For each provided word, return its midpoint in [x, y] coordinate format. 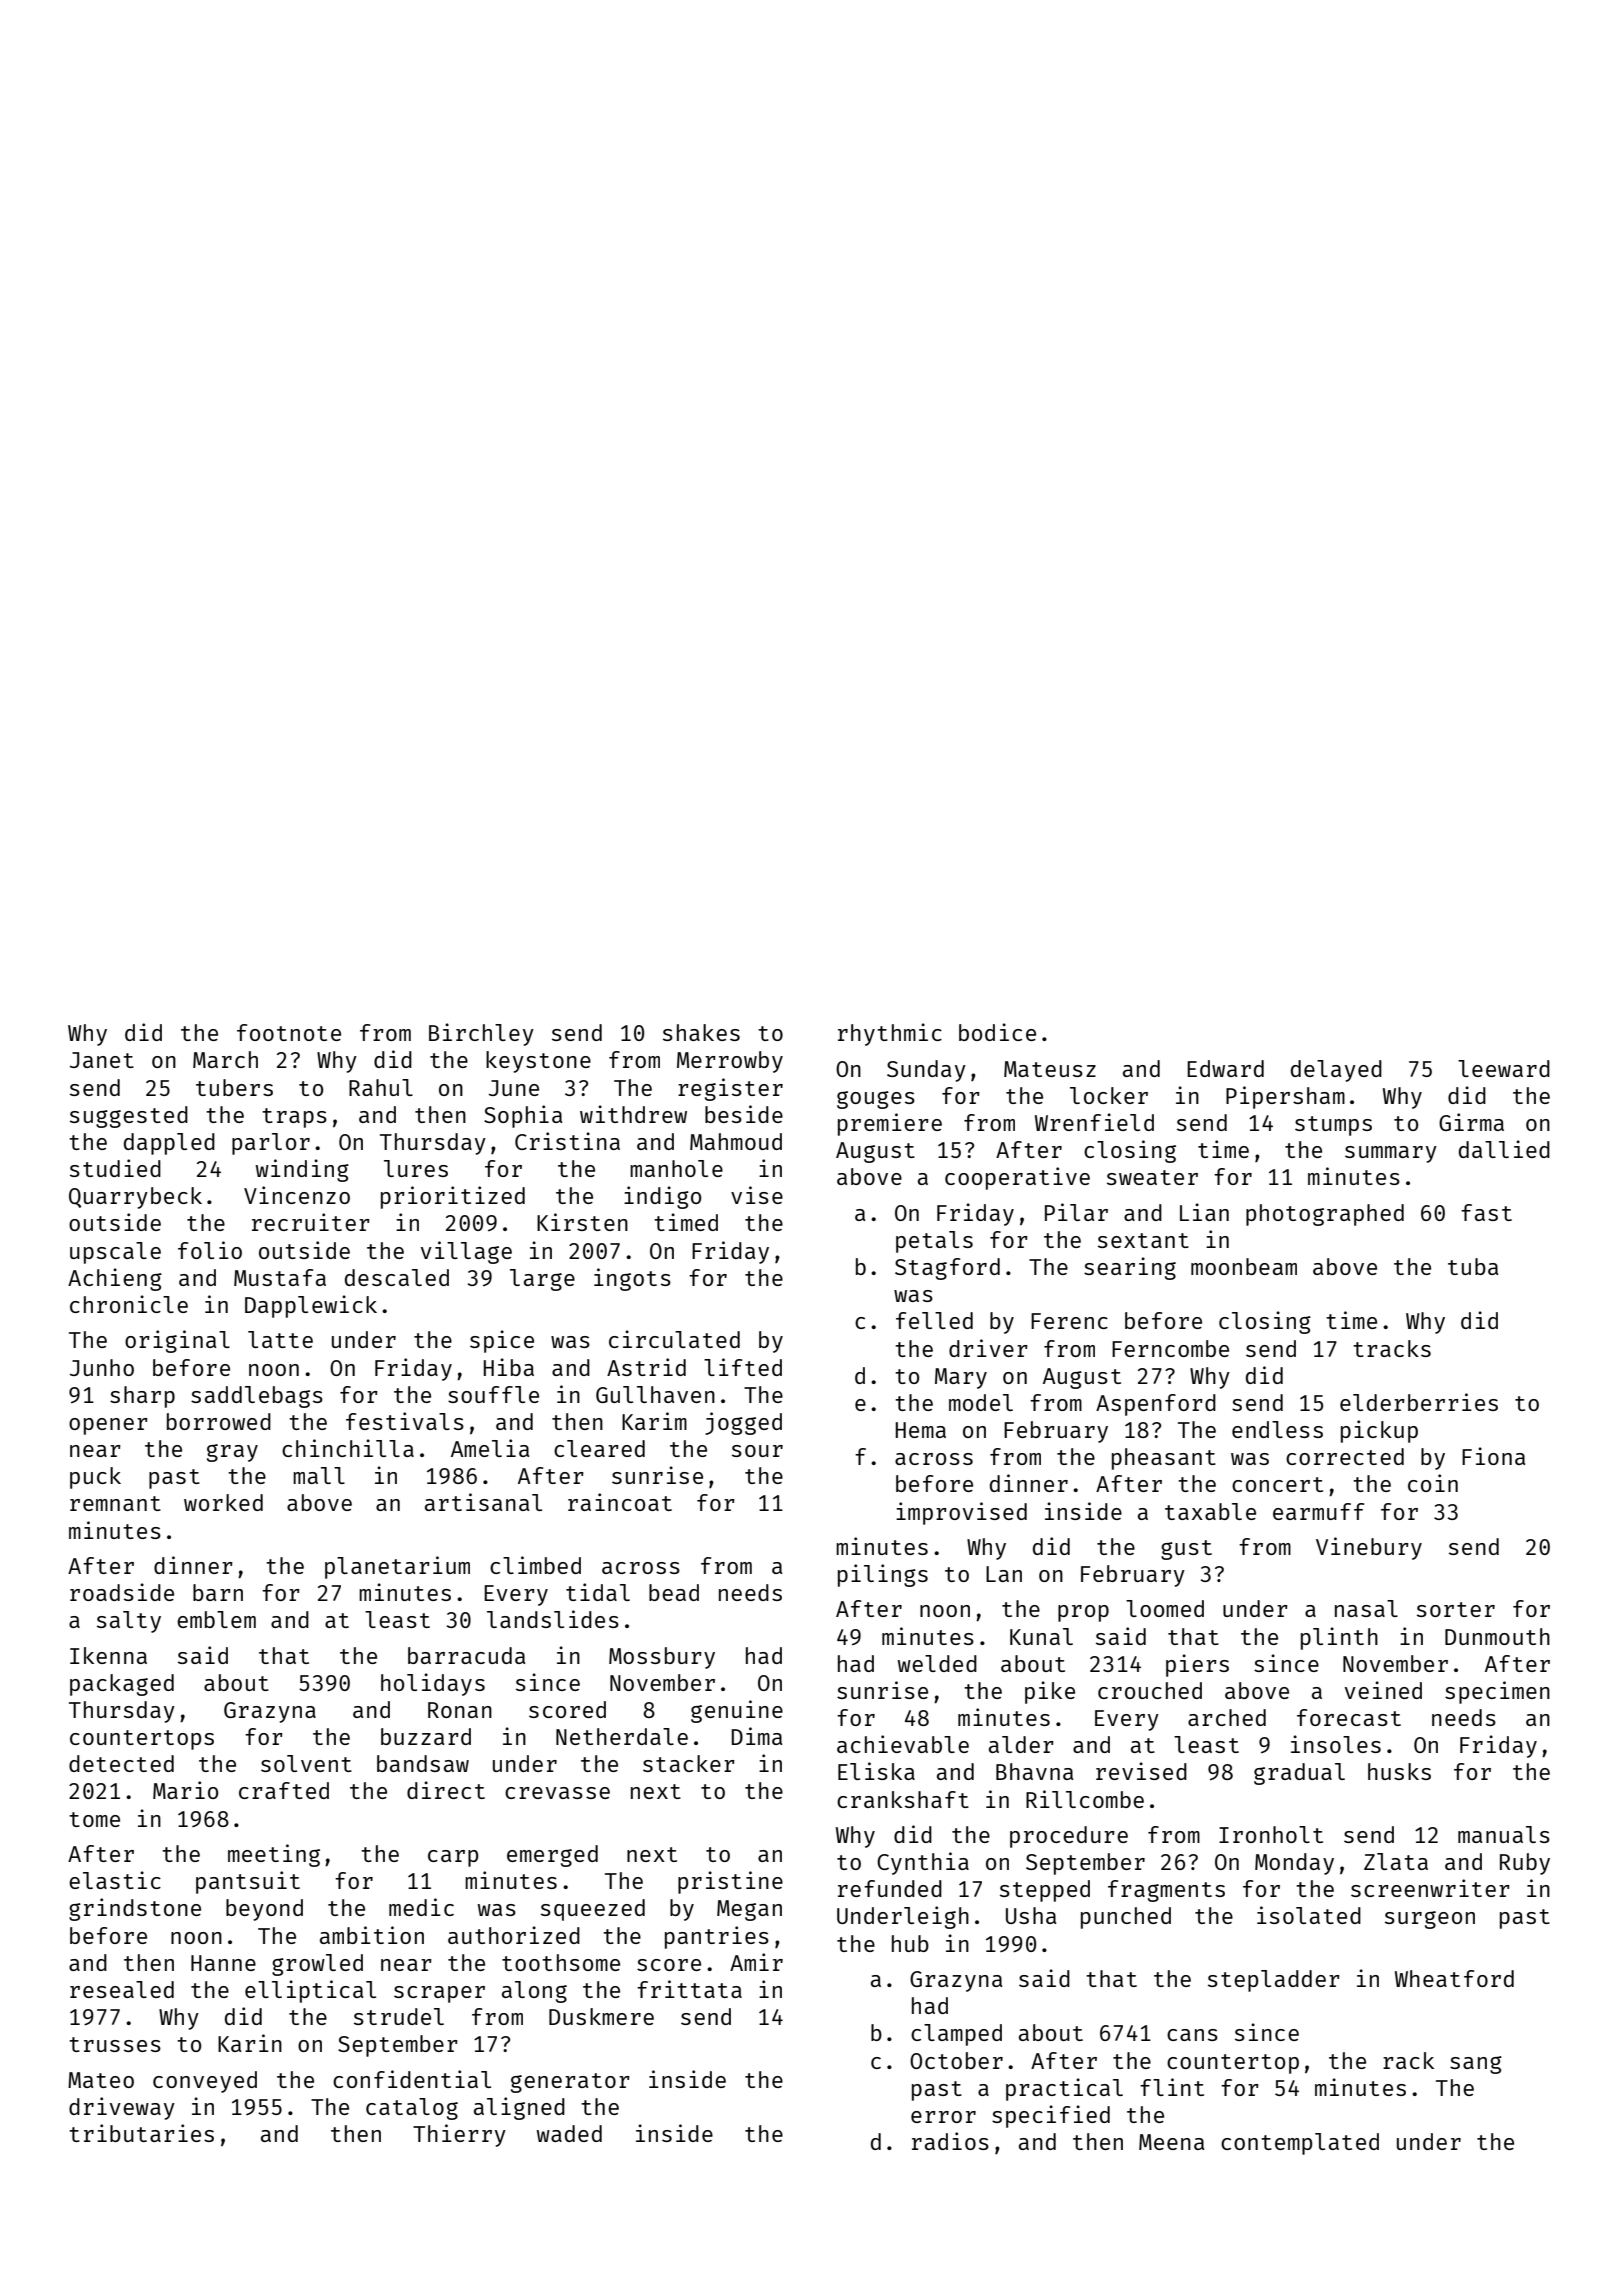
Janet [102, 1060]
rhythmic [890, 1034]
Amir [756, 1962]
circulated [674, 1339]
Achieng [115, 1279]
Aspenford [1156, 1405]
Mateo [101, 2080]
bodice [997, 1032]
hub [910, 1943]
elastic [115, 1880]
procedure [1069, 1837]
